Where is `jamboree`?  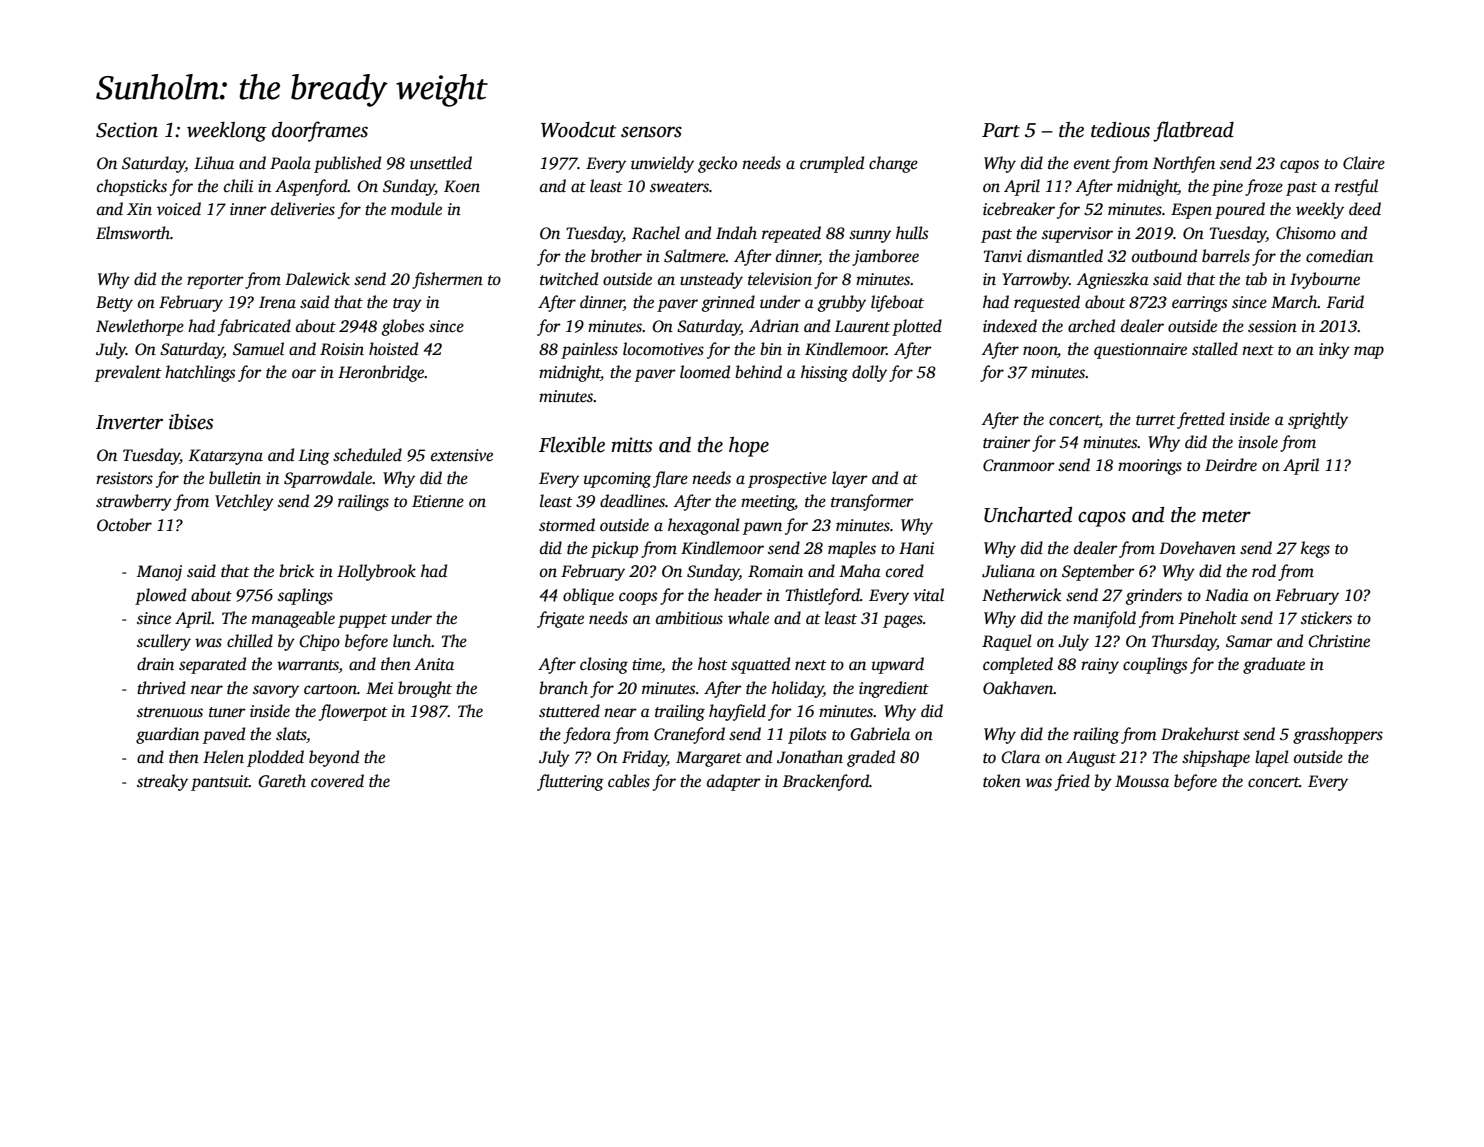
jamboree is located at coordinates (885, 257).
